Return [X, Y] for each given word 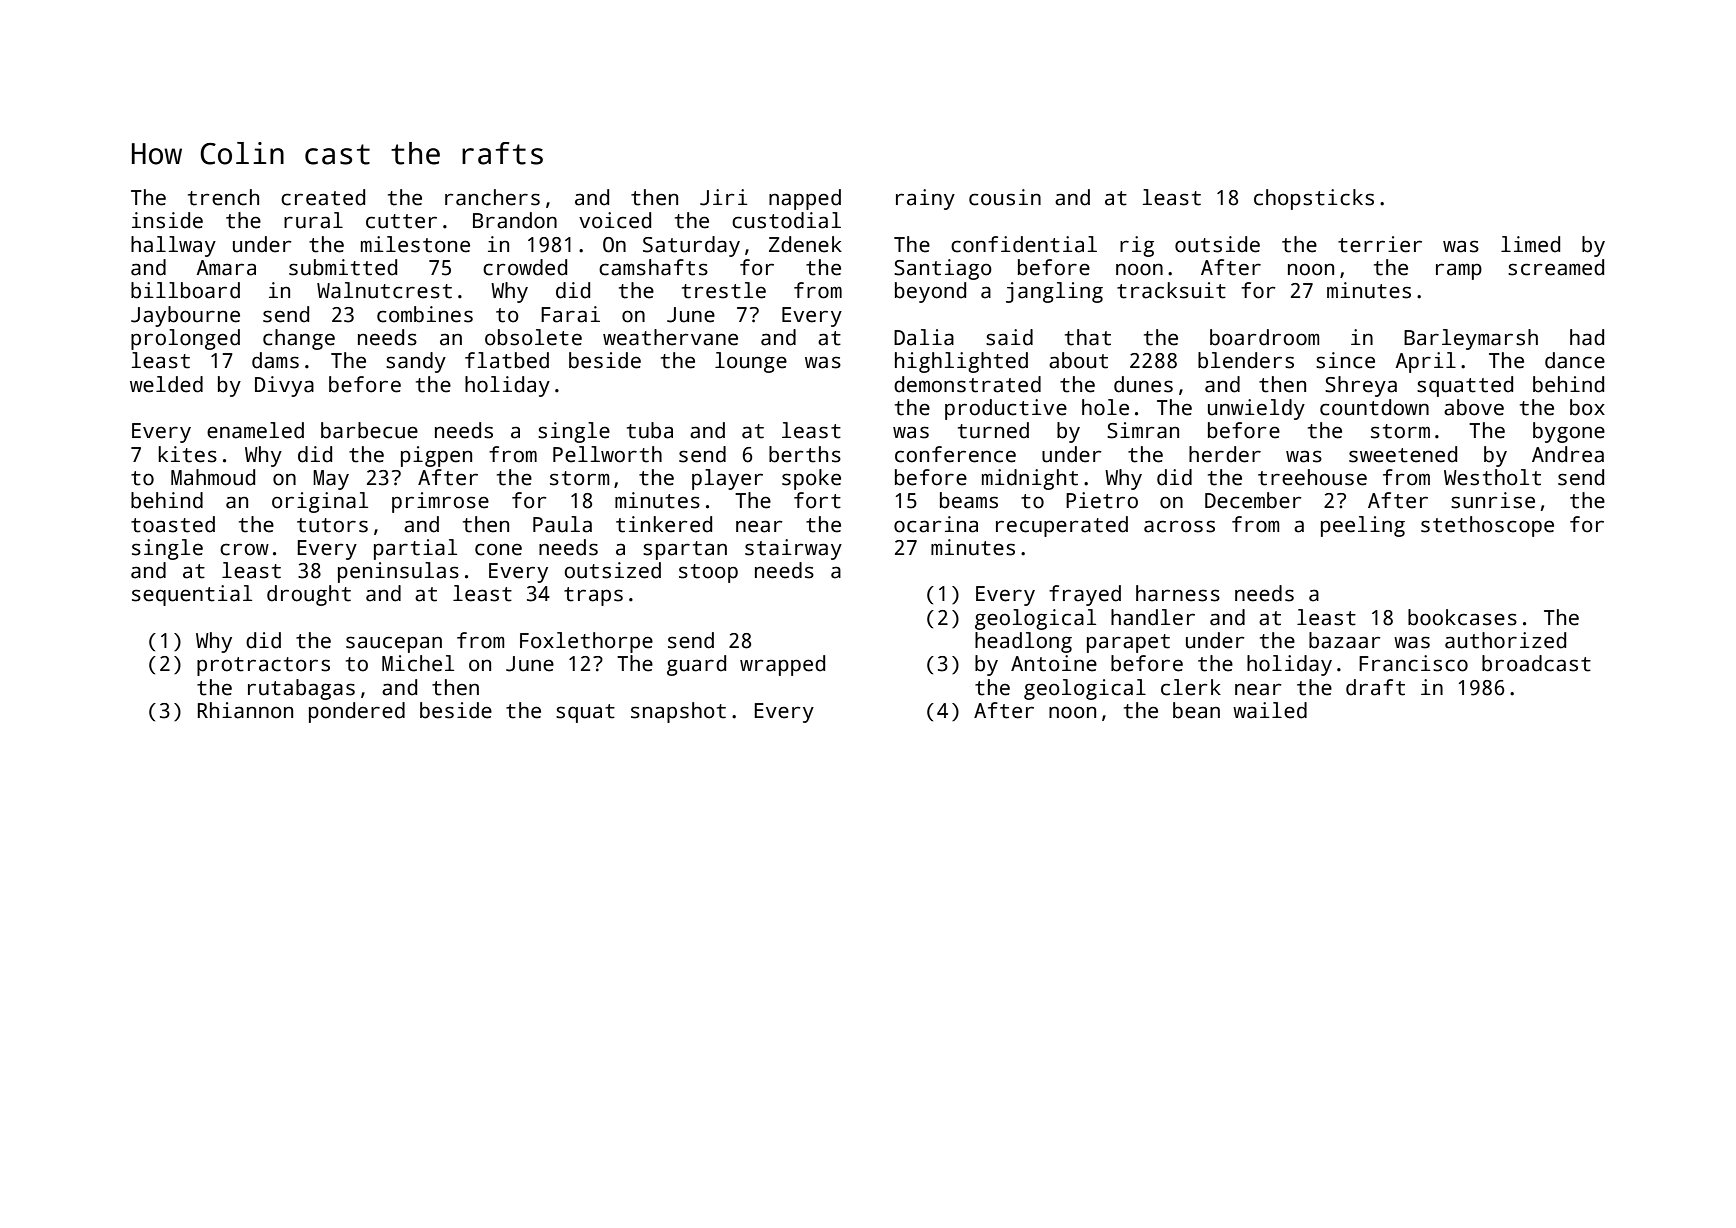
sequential [192, 595]
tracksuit [1171, 290]
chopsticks [1314, 199]
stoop [708, 573]
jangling [1054, 292]
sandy [416, 362]
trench [223, 197]
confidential [1024, 244]
